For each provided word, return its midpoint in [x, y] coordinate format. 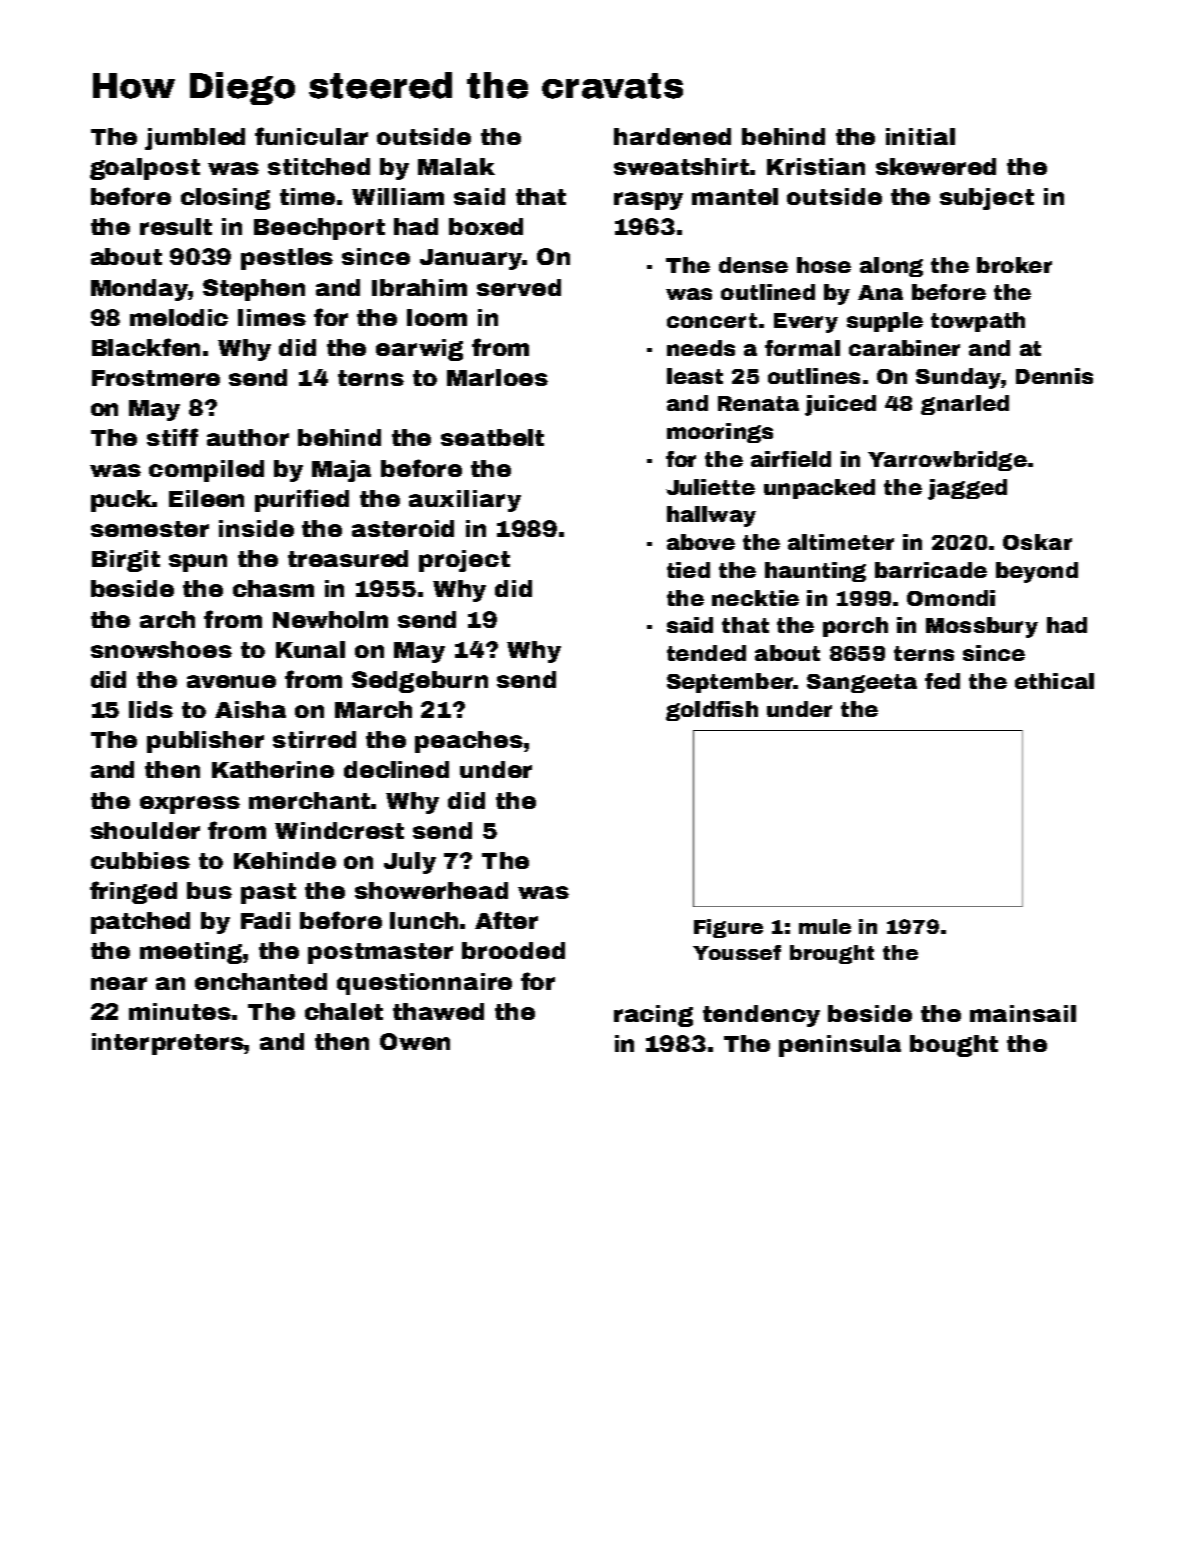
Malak [456, 166]
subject [987, 199]
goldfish [712, 711]
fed [942, 681]
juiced [840, 405]
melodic [179, 317]
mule [825, 926]
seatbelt [492, 437]
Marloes [497, 377]
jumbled [195, 139]
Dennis [1054, 376]
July [410, 863]
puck [122, 501]
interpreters [168, 1044]
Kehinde [285, 860]
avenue [231, 681]
